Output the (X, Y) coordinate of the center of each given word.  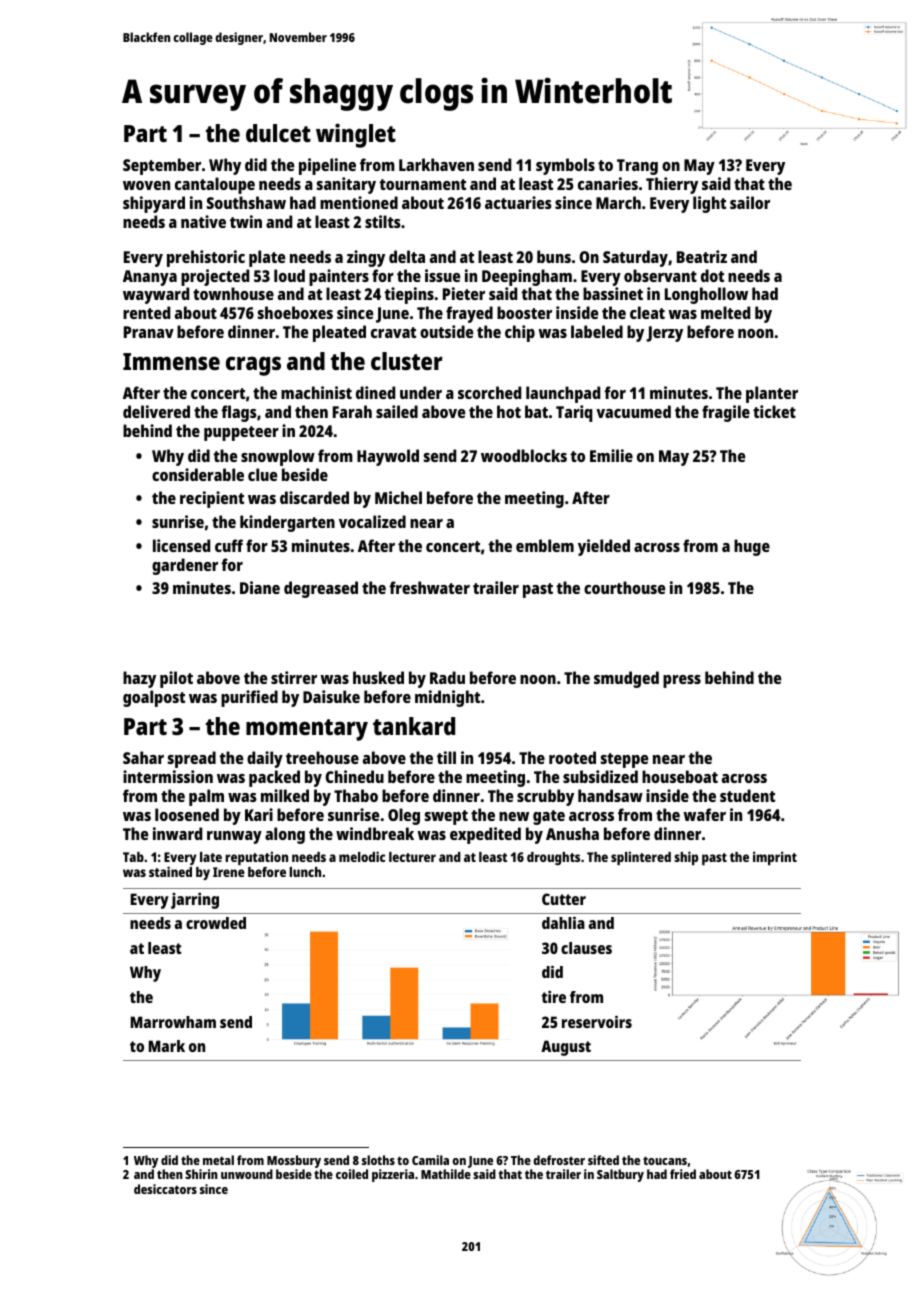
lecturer (412, 857)
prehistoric (206, 258)
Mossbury (294, 1161)
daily (265, 759)
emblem (545, 545)
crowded (216, 923)
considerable (198, 474)
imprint (775, 858)
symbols (565, 166)
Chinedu (354, 776)
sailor (750, 202)
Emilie (611, 455)
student (747, 795)
